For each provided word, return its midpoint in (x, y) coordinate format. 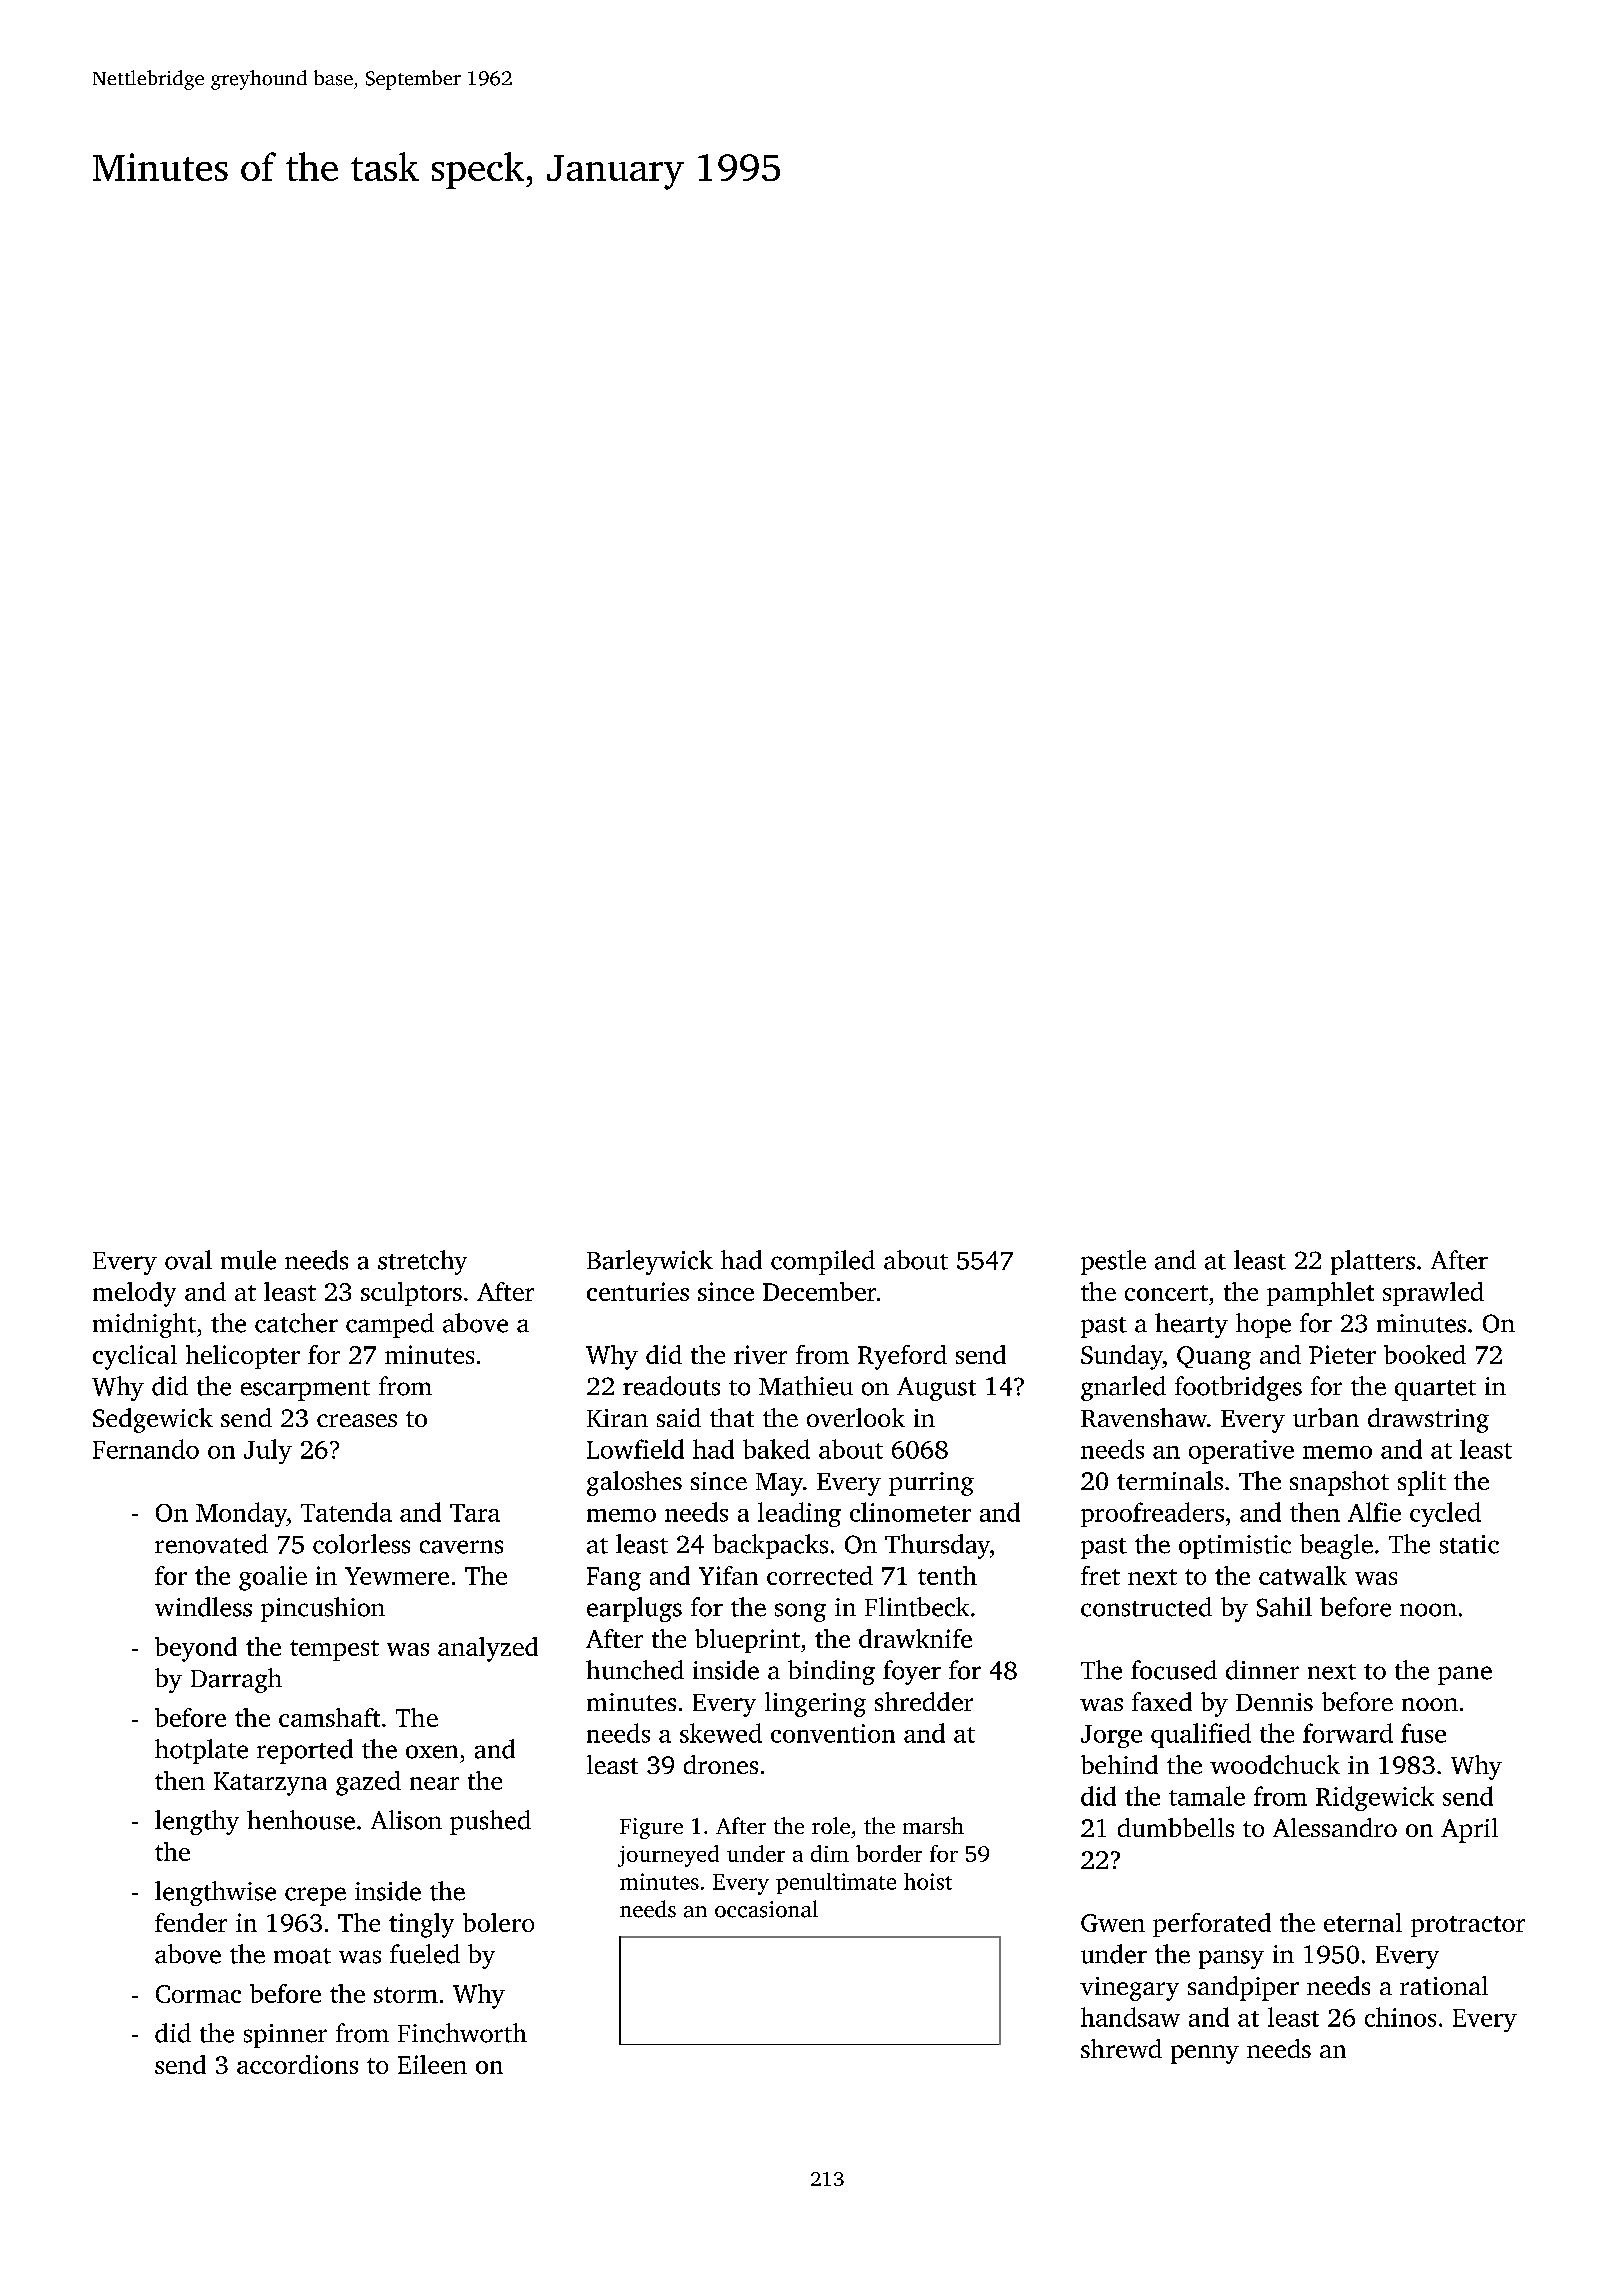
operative (1241, 1452)
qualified (1201, 1735)
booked (1425, 1354)
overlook (856, 1417)
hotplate (201, 1751)
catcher (296, 1323)
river (760, 1354)
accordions (297, 2064)
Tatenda (346, 1512)
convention (833, 1733)
